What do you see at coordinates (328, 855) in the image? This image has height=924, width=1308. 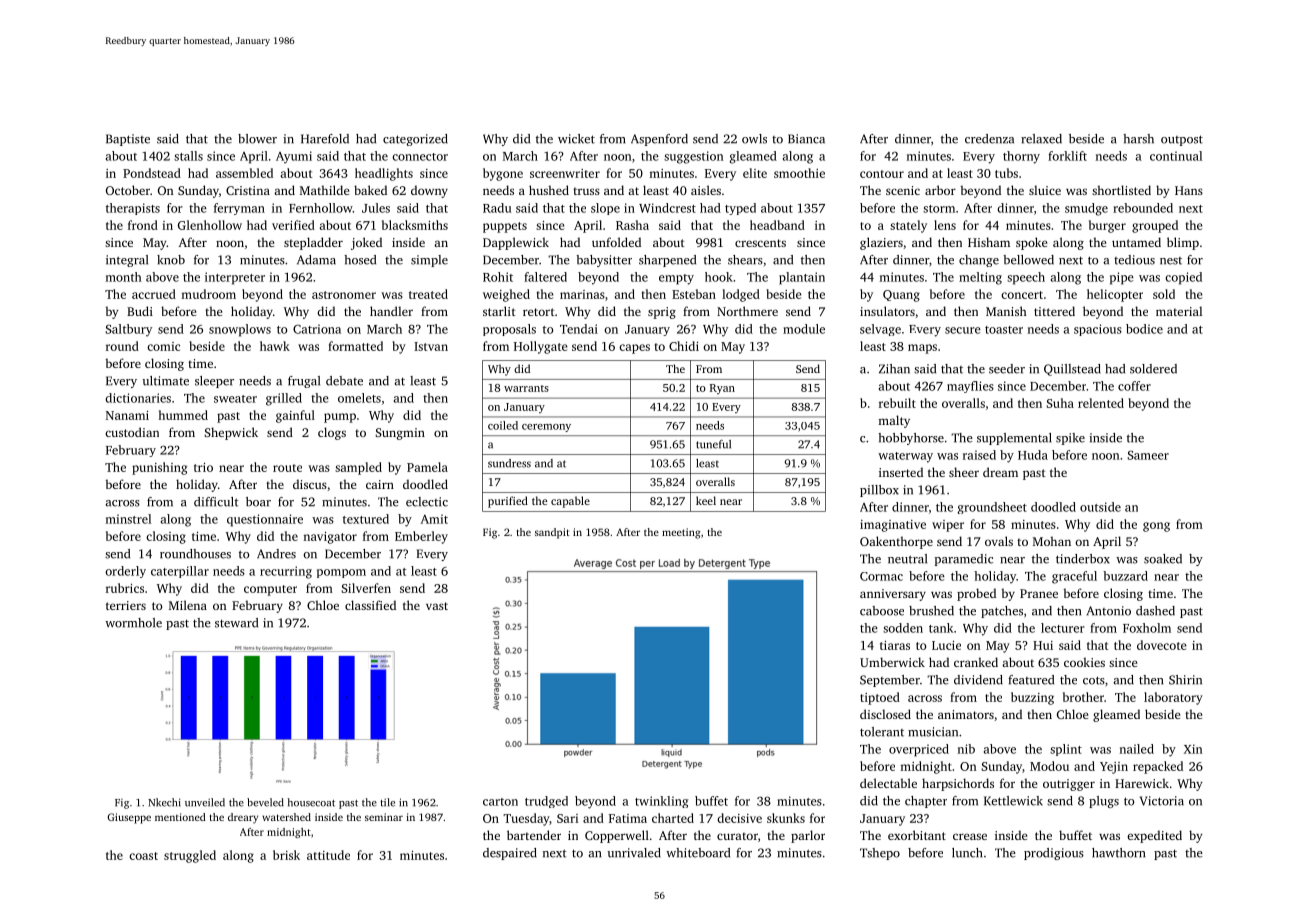 I see `attitude` at bounding box center [328, 855].
